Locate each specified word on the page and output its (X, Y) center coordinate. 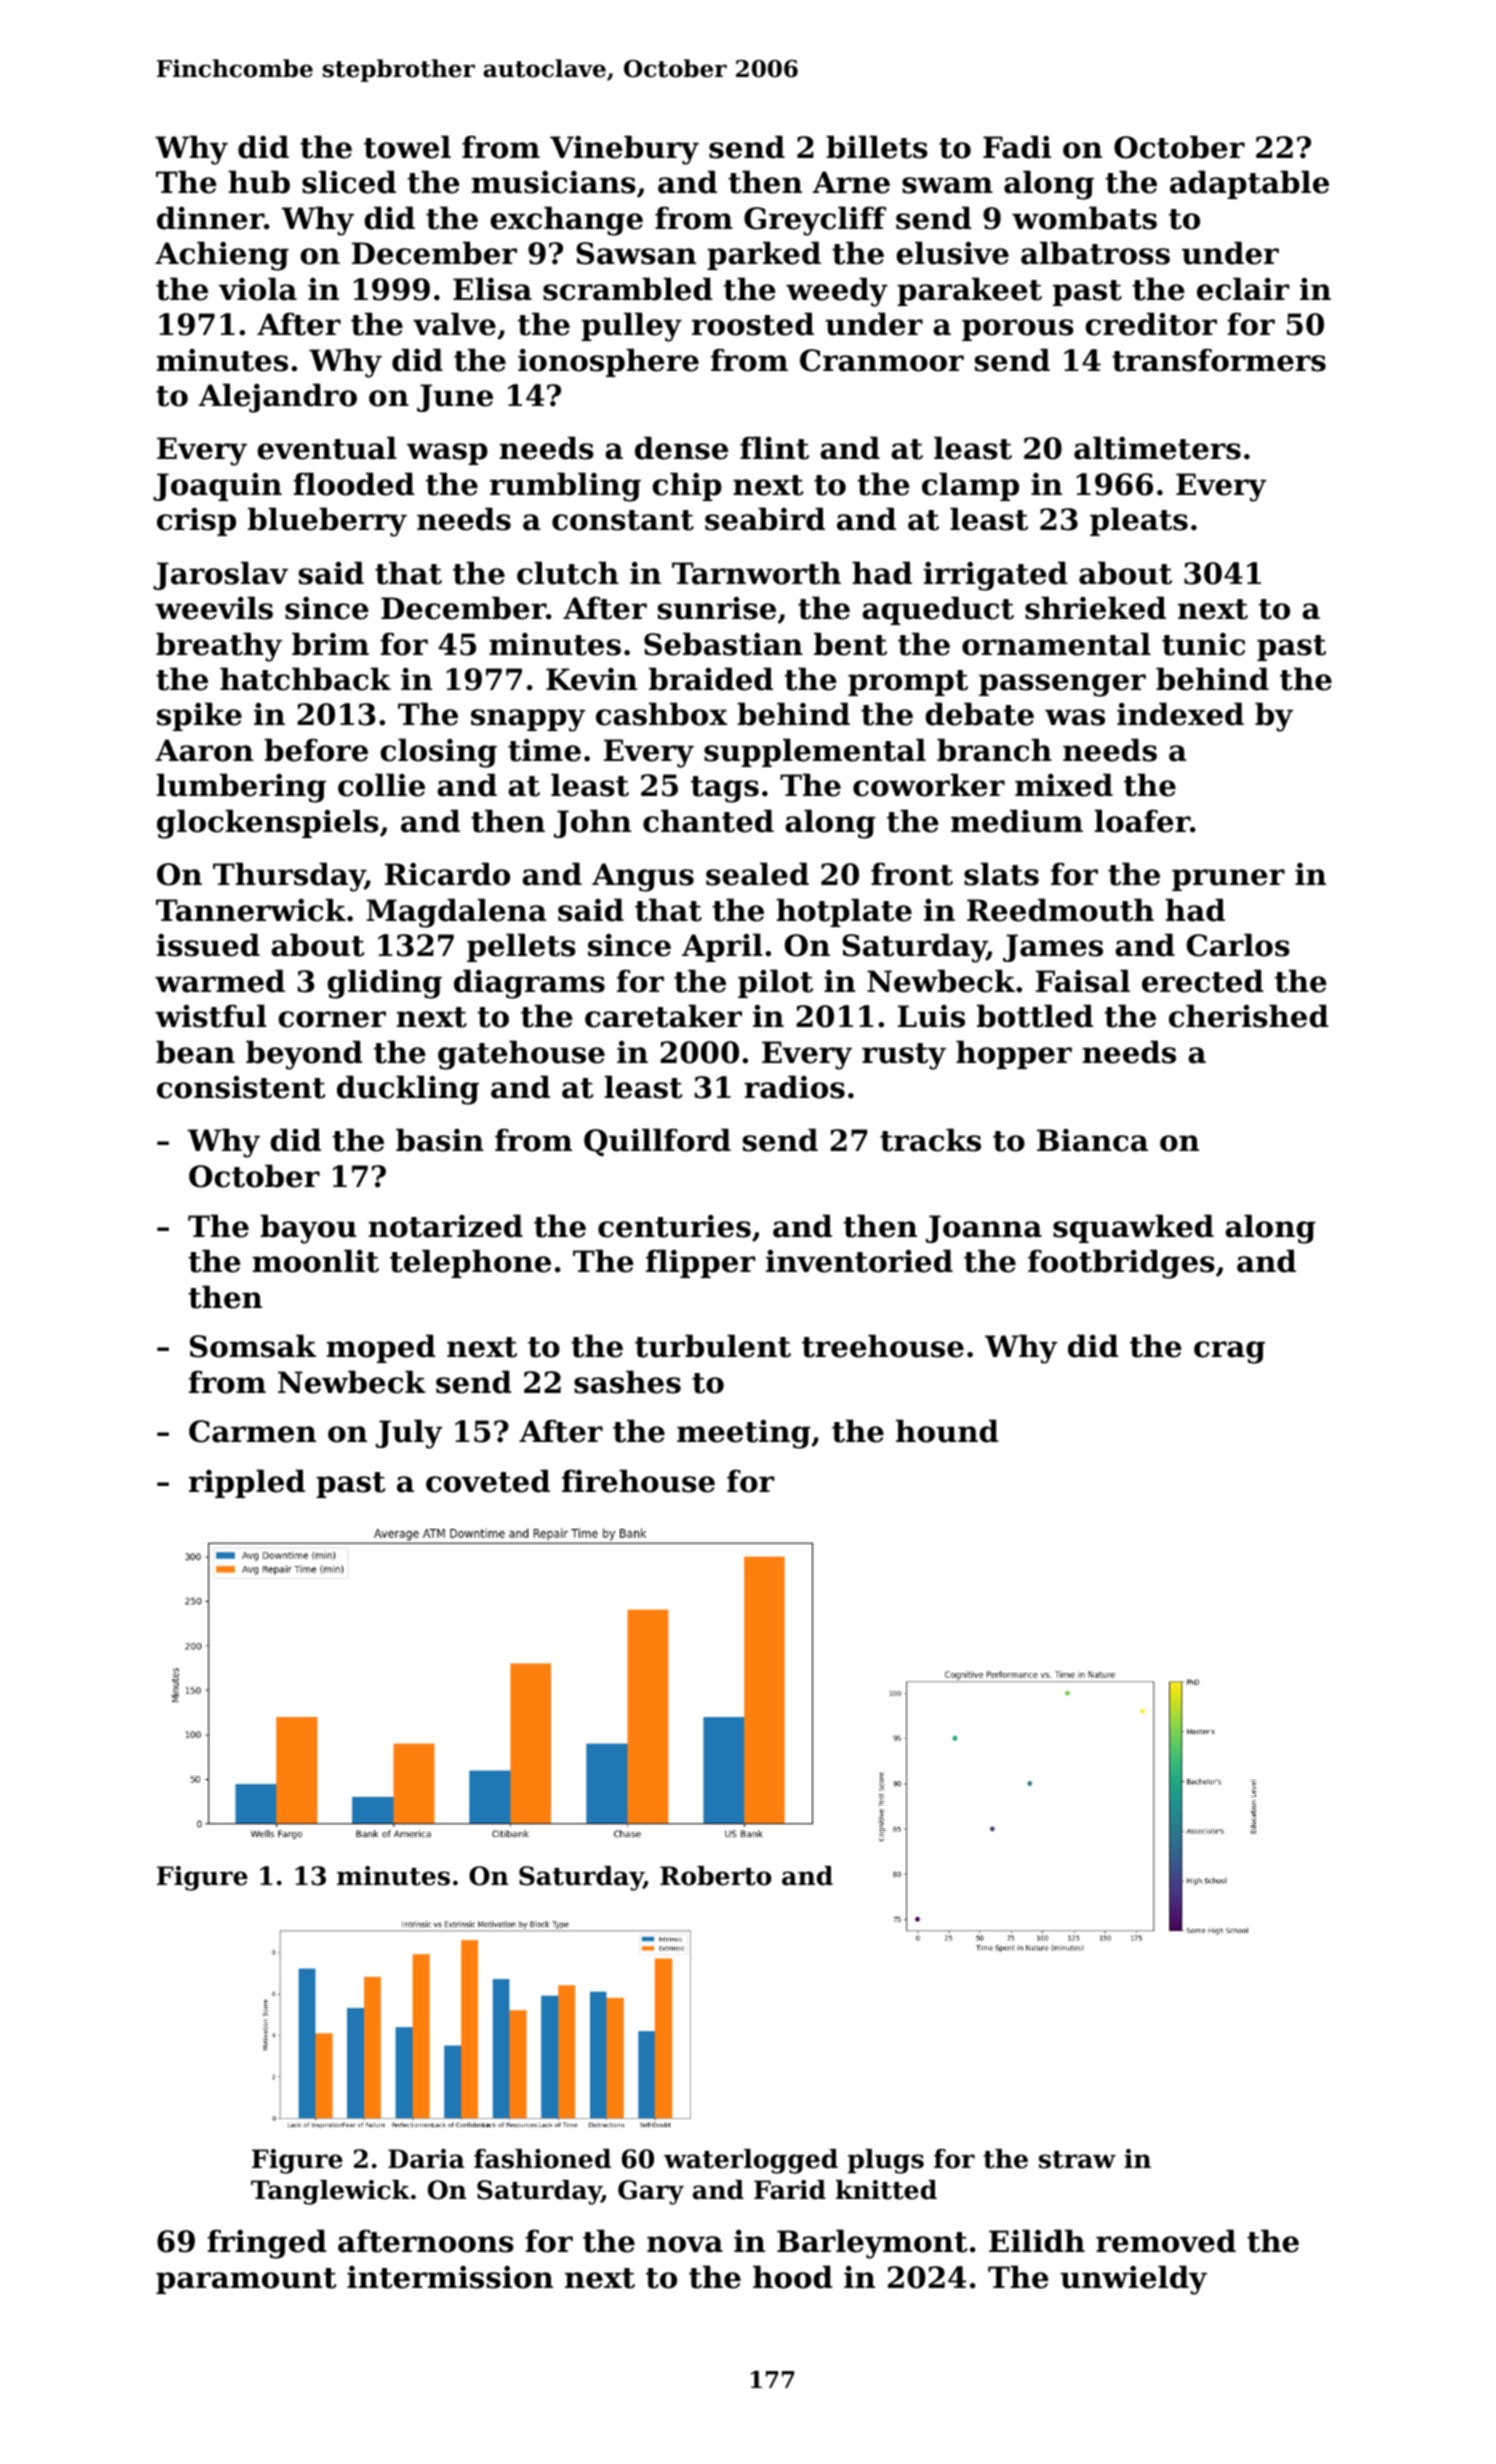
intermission (450, 2277)
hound (947, 1431)
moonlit (315, 1261)
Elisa (492, 289)
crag (1229, 1352)
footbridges (1121, 1264)
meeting (744, 1434)
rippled (247, 1483)
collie (381, 785)
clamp (970, 486)
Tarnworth (756, 573)
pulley (631, 327)
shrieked (1095, 608)
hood (793, 2277)
